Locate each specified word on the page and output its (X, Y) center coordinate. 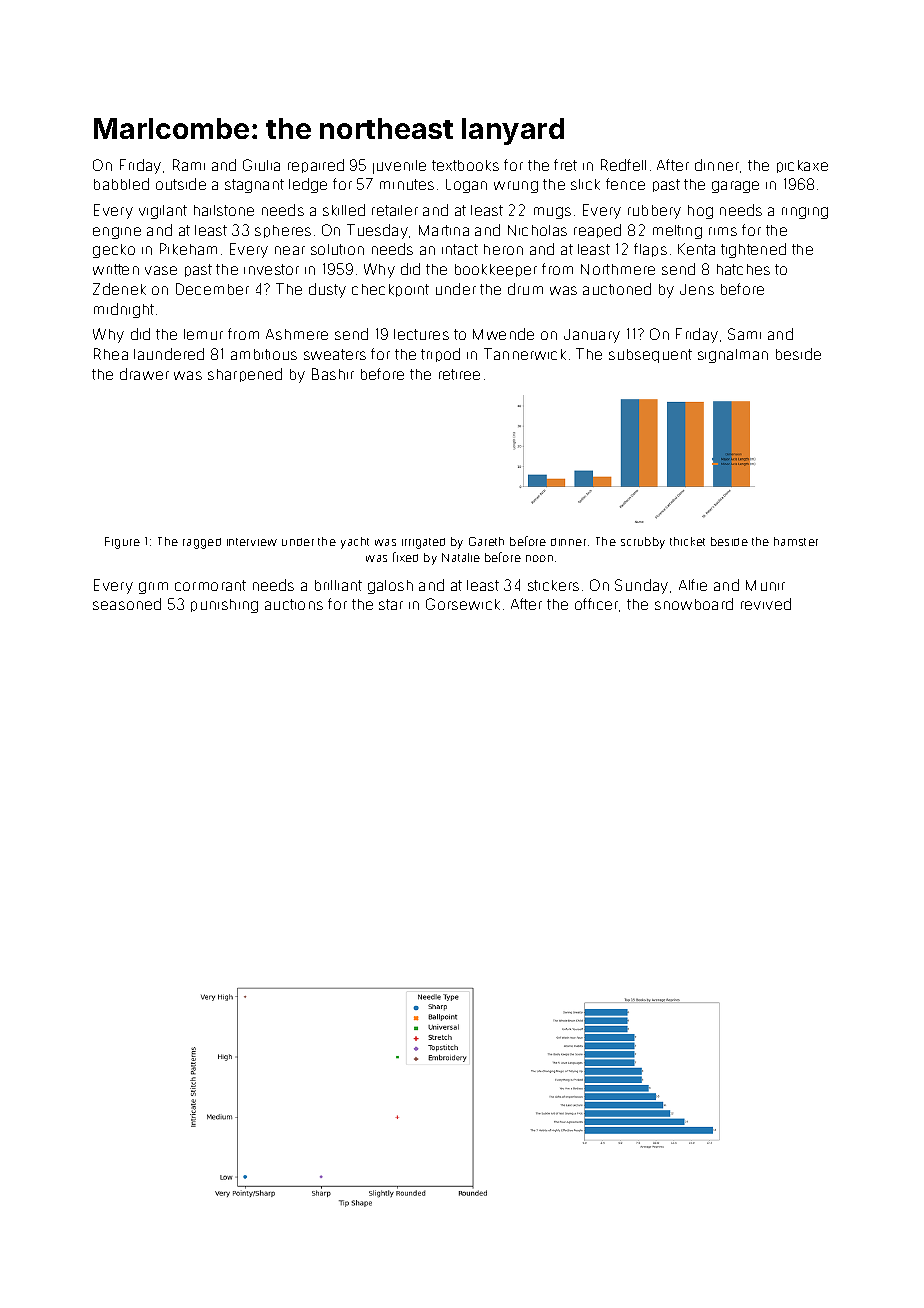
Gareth (486, 541)
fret (565, 165)
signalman (733, 356)
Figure (122, 543)
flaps (650, 250)
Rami (189, 165)
